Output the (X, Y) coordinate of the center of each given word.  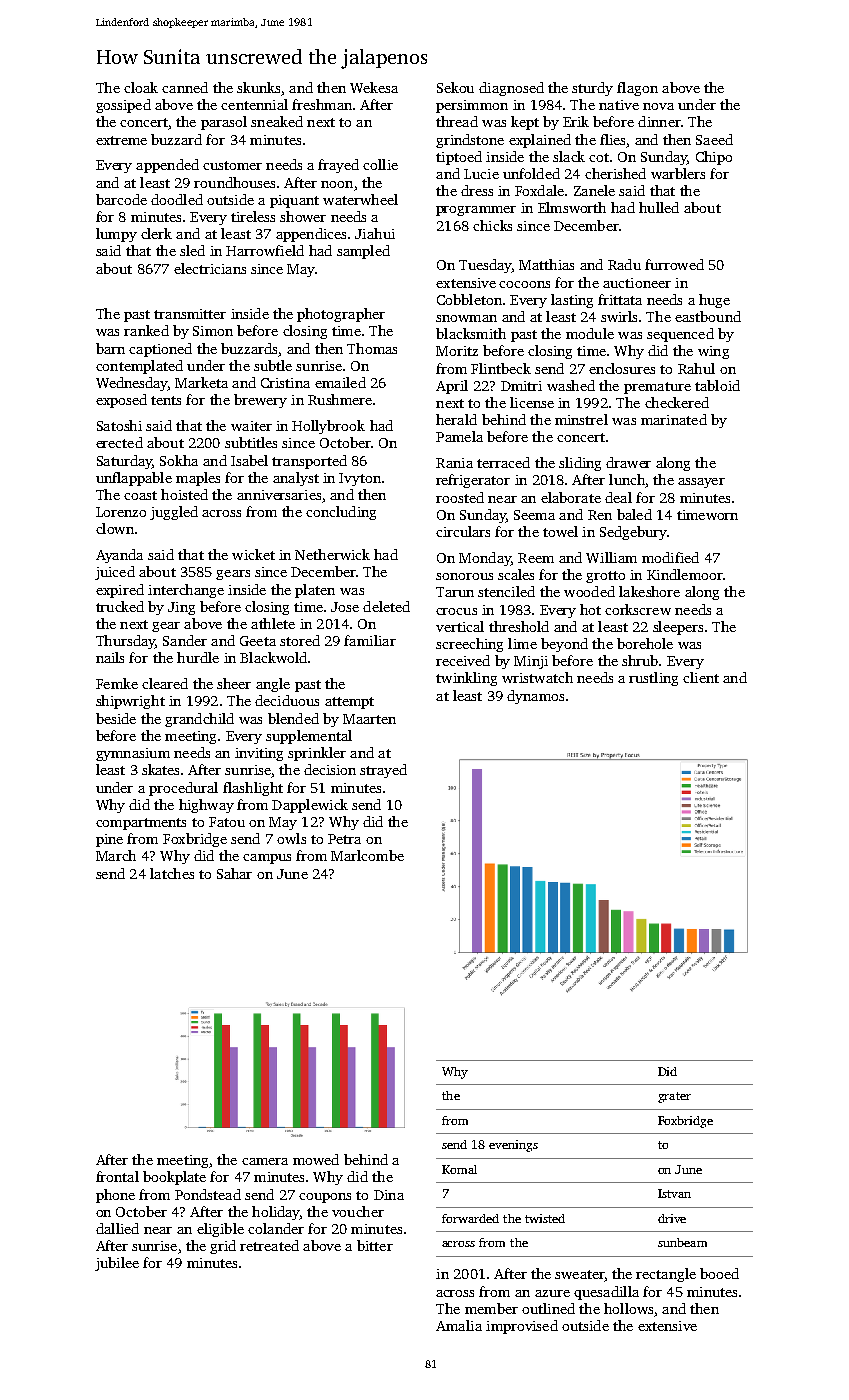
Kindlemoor (684, 574)
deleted (386, 606)
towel (560, 531)
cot (599, 157)
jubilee (117, 1264)
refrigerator (473, 481)
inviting (259, 754)
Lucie (481, 174)
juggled (174, 513)
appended (167, 166)
